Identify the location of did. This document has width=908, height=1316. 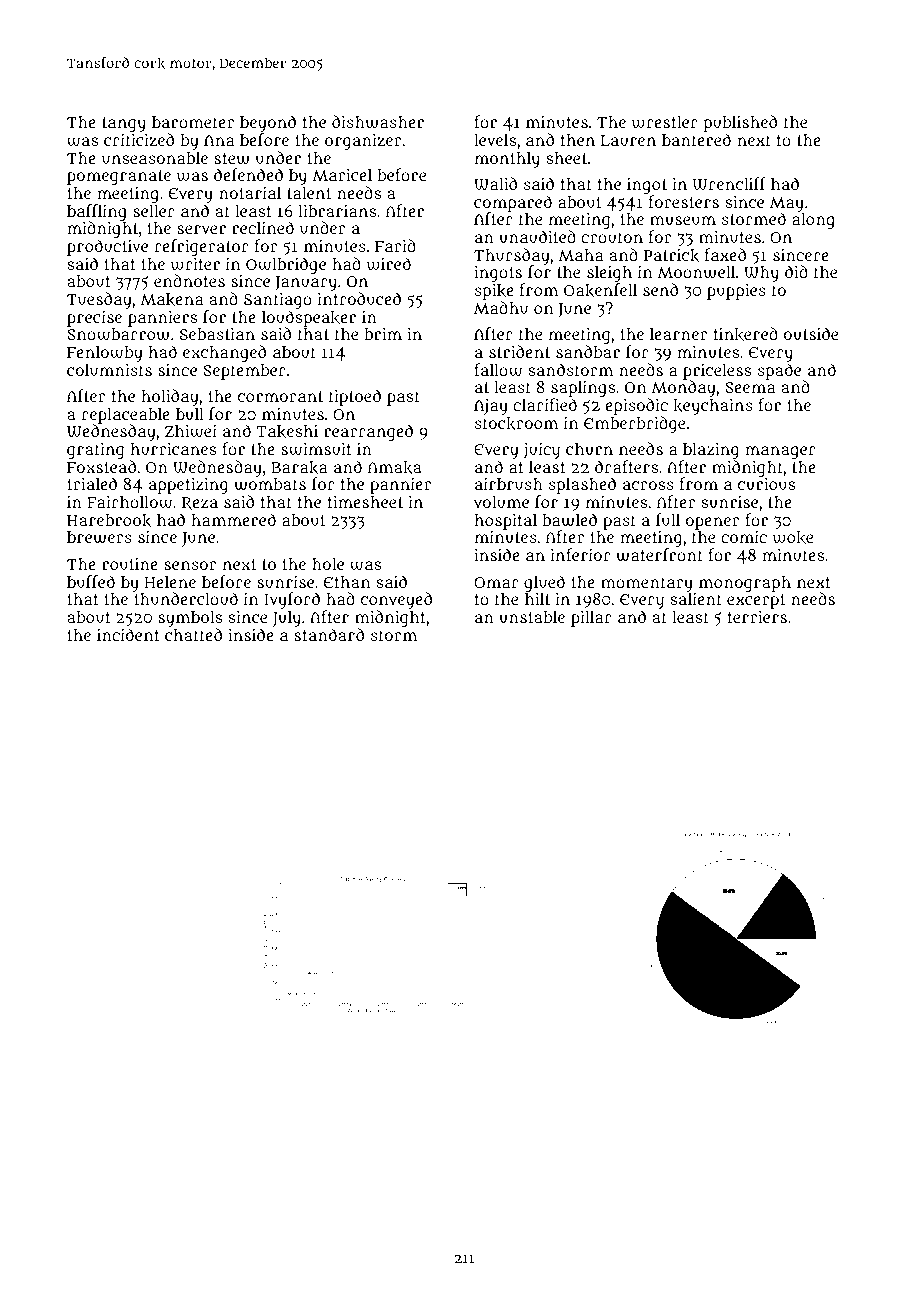
(796, 271).
